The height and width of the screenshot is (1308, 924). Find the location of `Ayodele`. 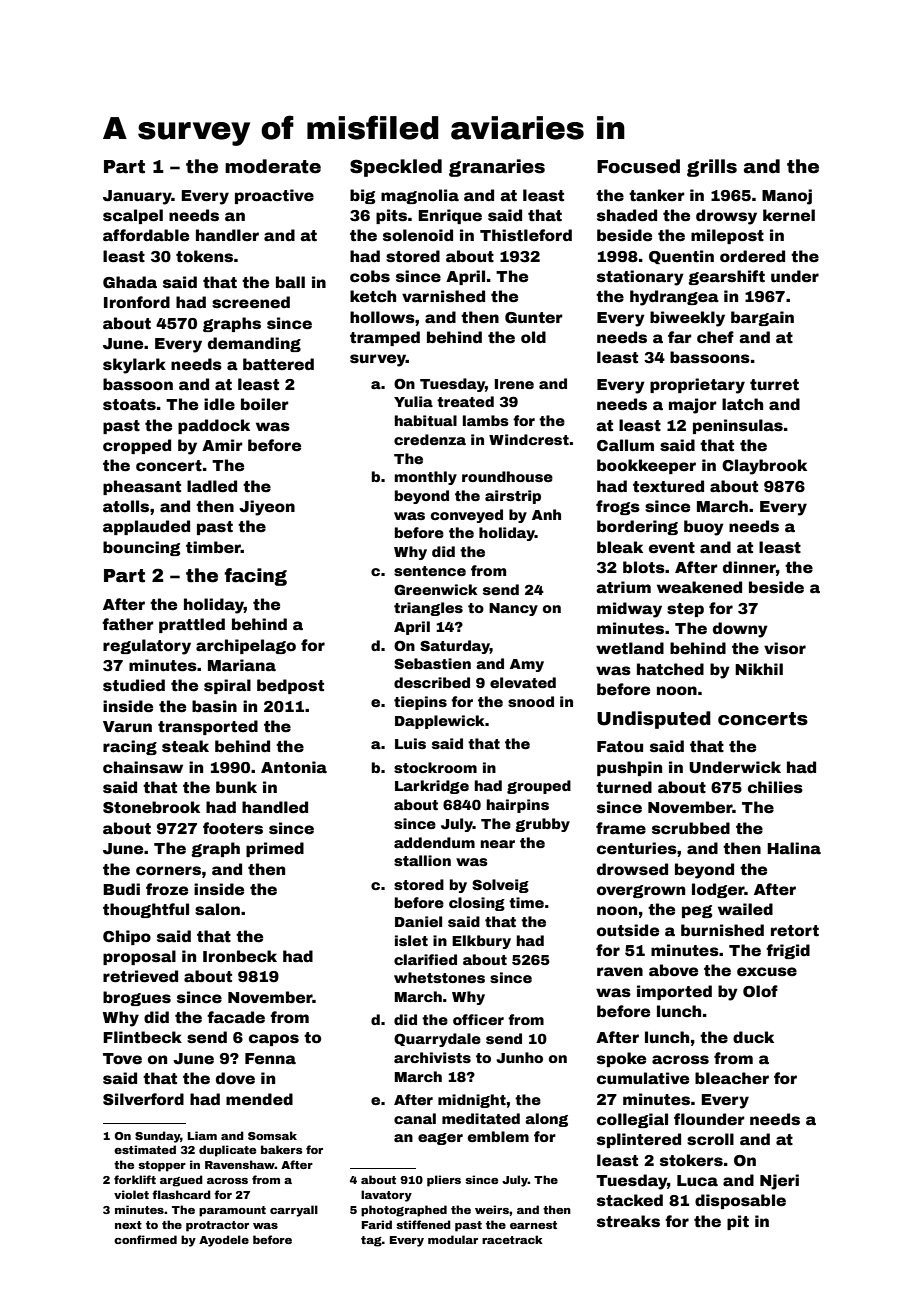

Ayodele is located at coordinates (224, 1241).
